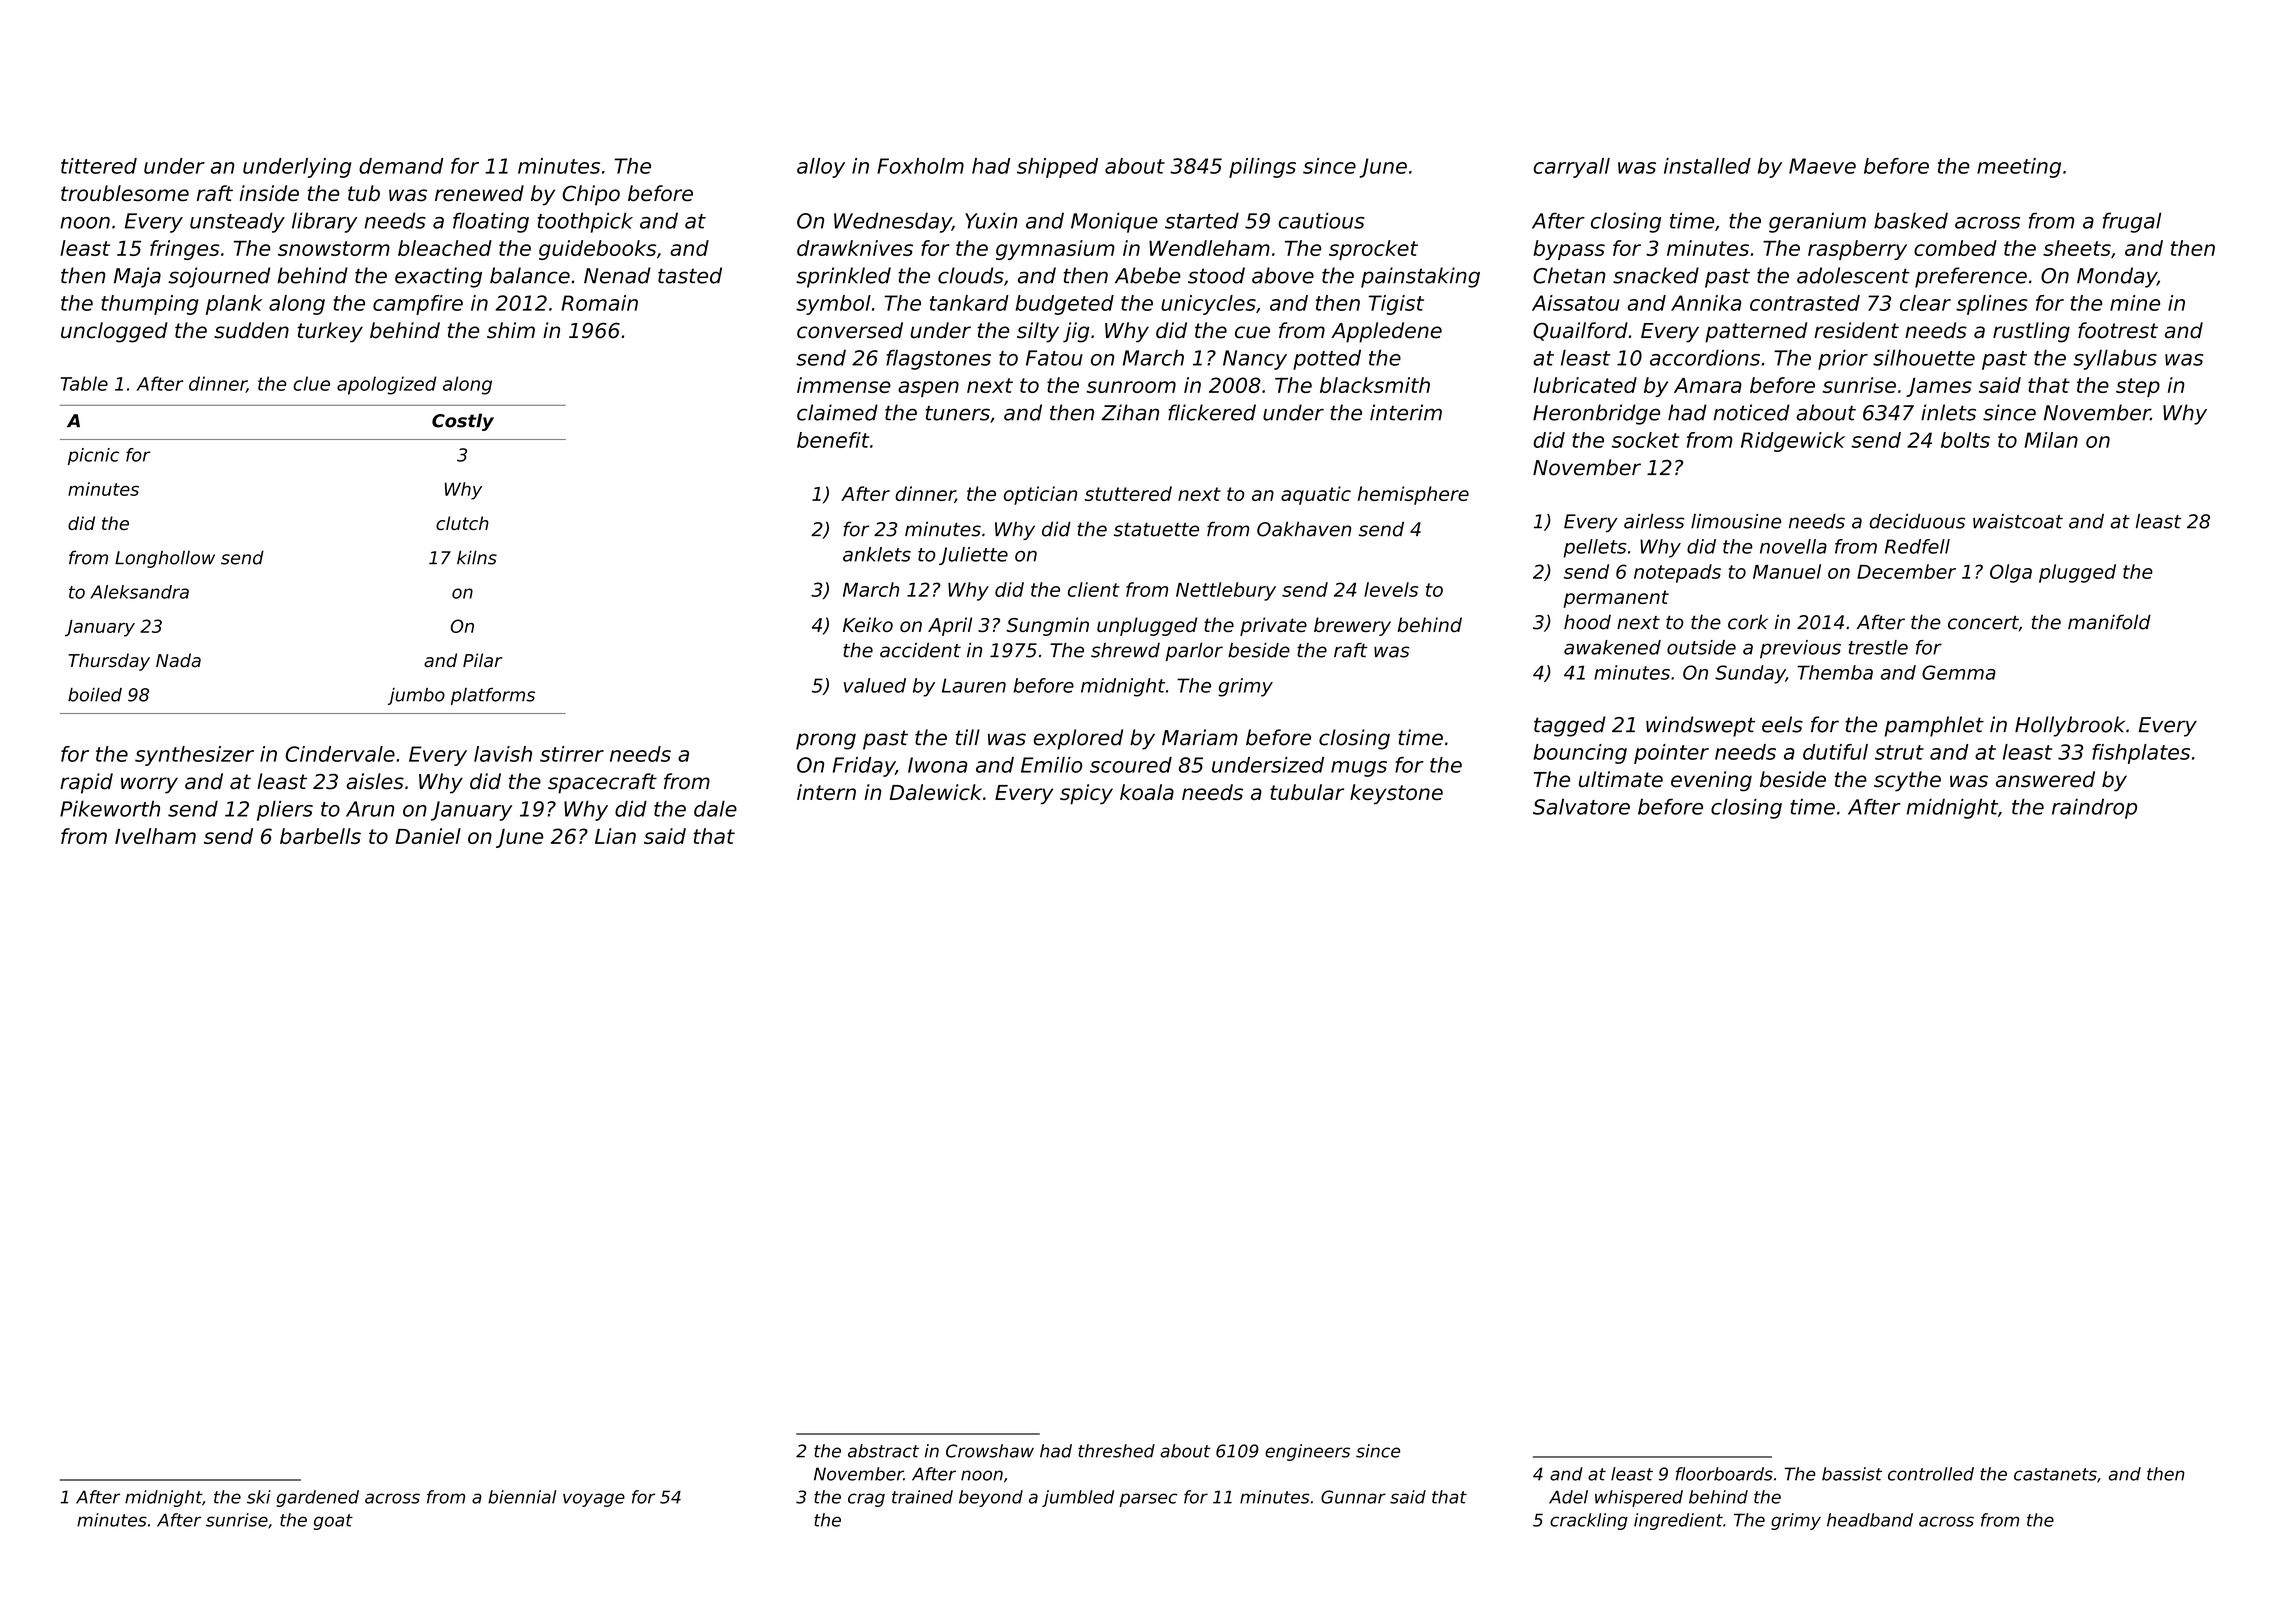  What do you see at coordinates (1671, 754) in the page?
I see `pointer` at bounding box center [1671, 754].
